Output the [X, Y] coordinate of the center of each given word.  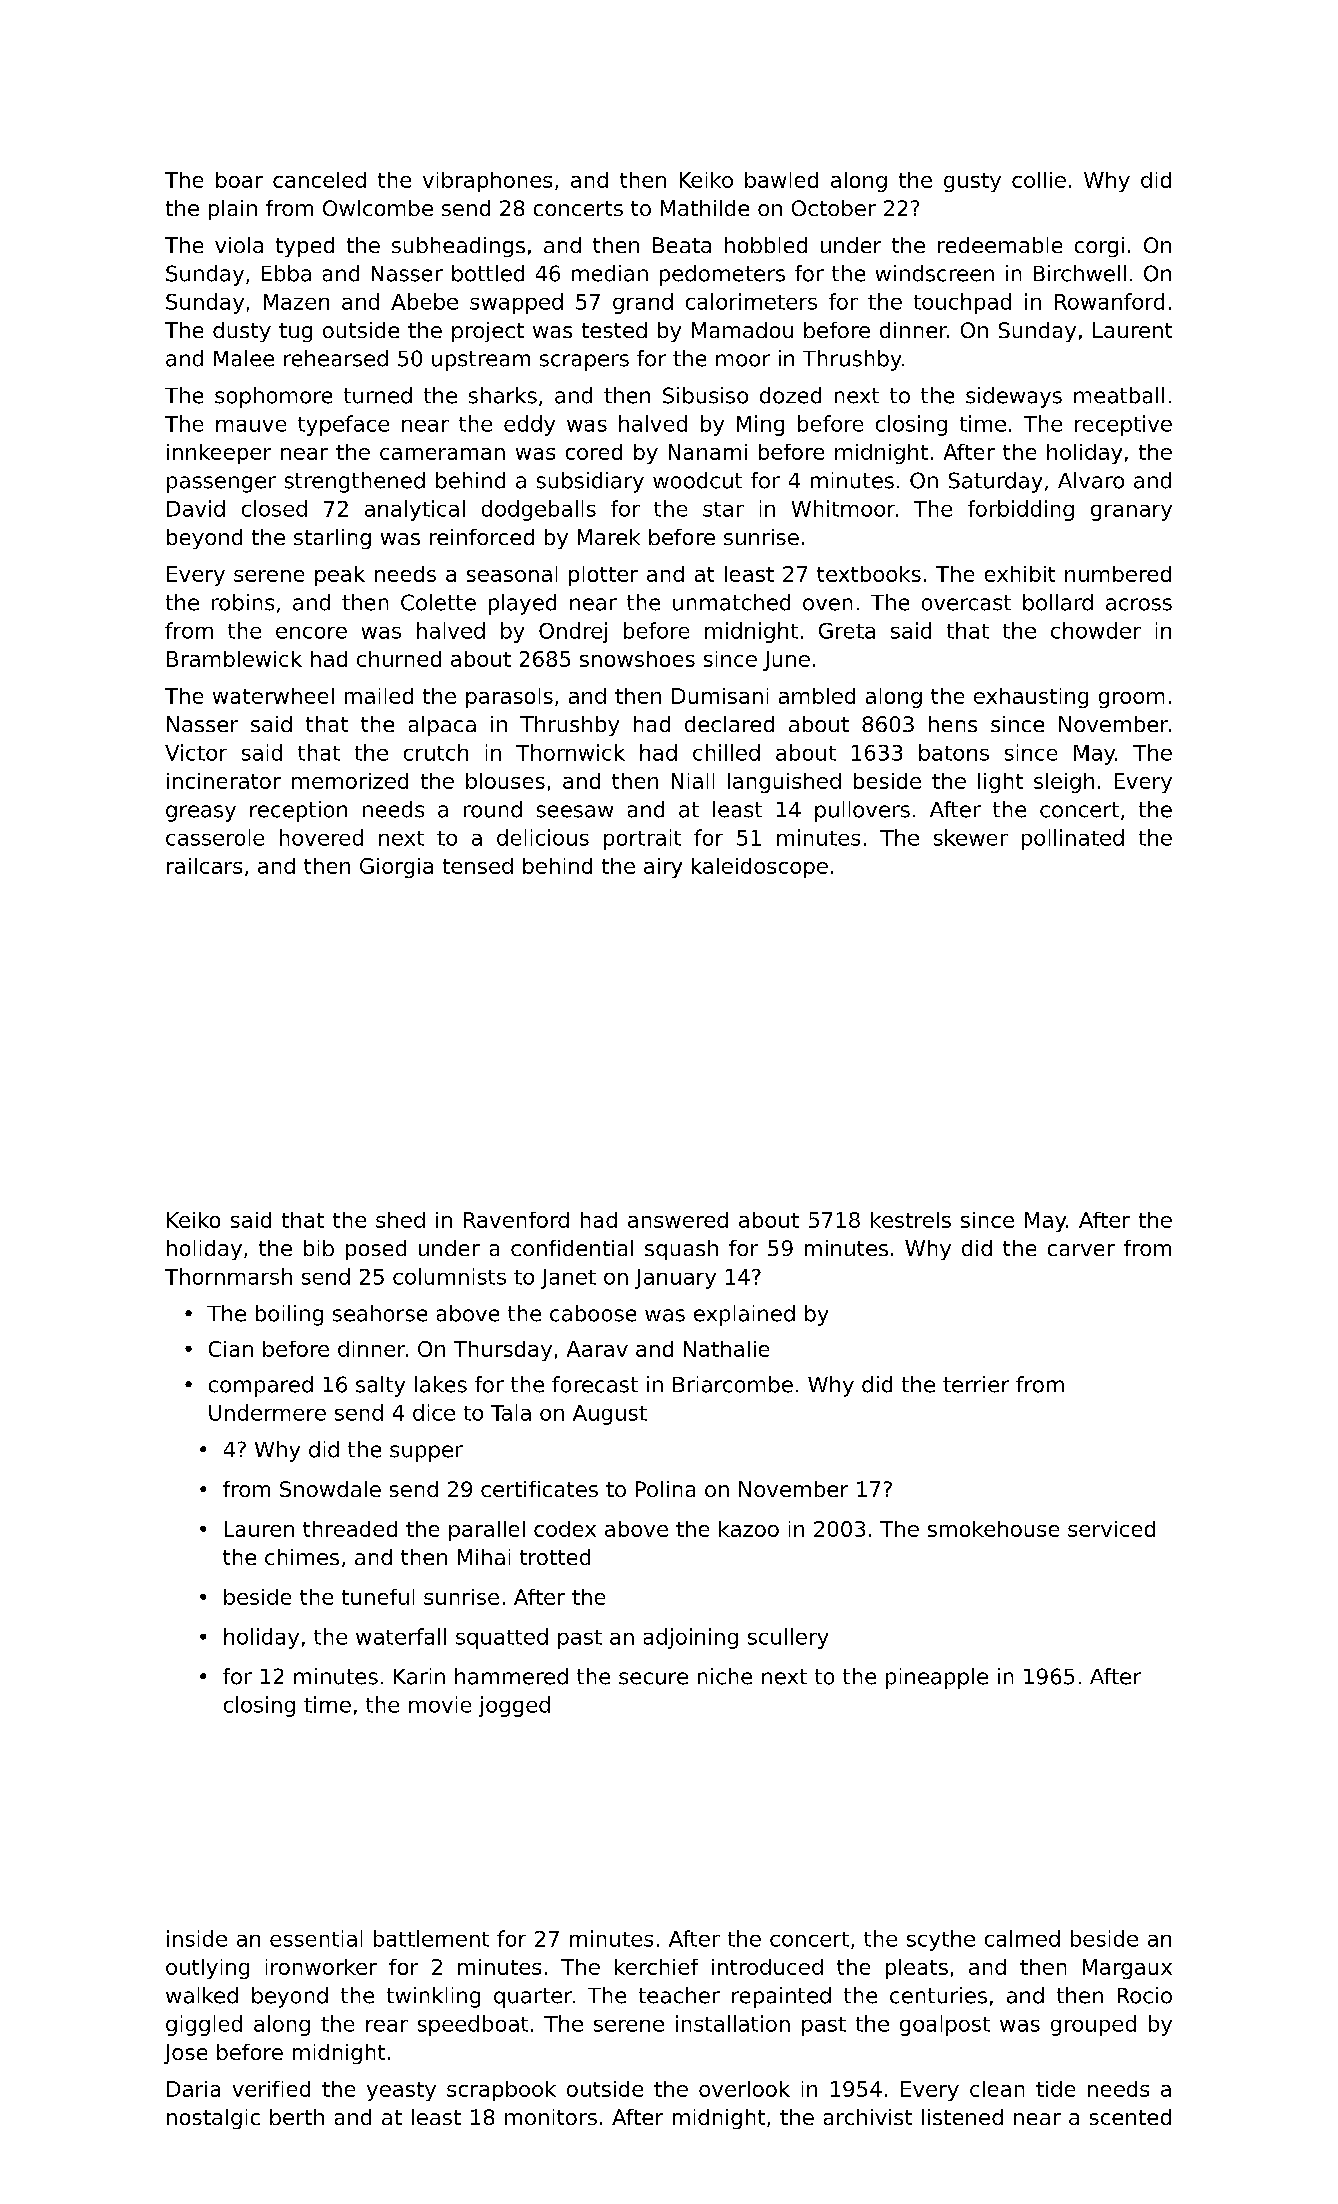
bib [319, 1248]
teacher [679, 1995]
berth [297, 2117]
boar [239, 180]
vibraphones [487, 182]
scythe [941, 1940]
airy [663, 868]
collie [1039, 180]
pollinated [1073, 839]
